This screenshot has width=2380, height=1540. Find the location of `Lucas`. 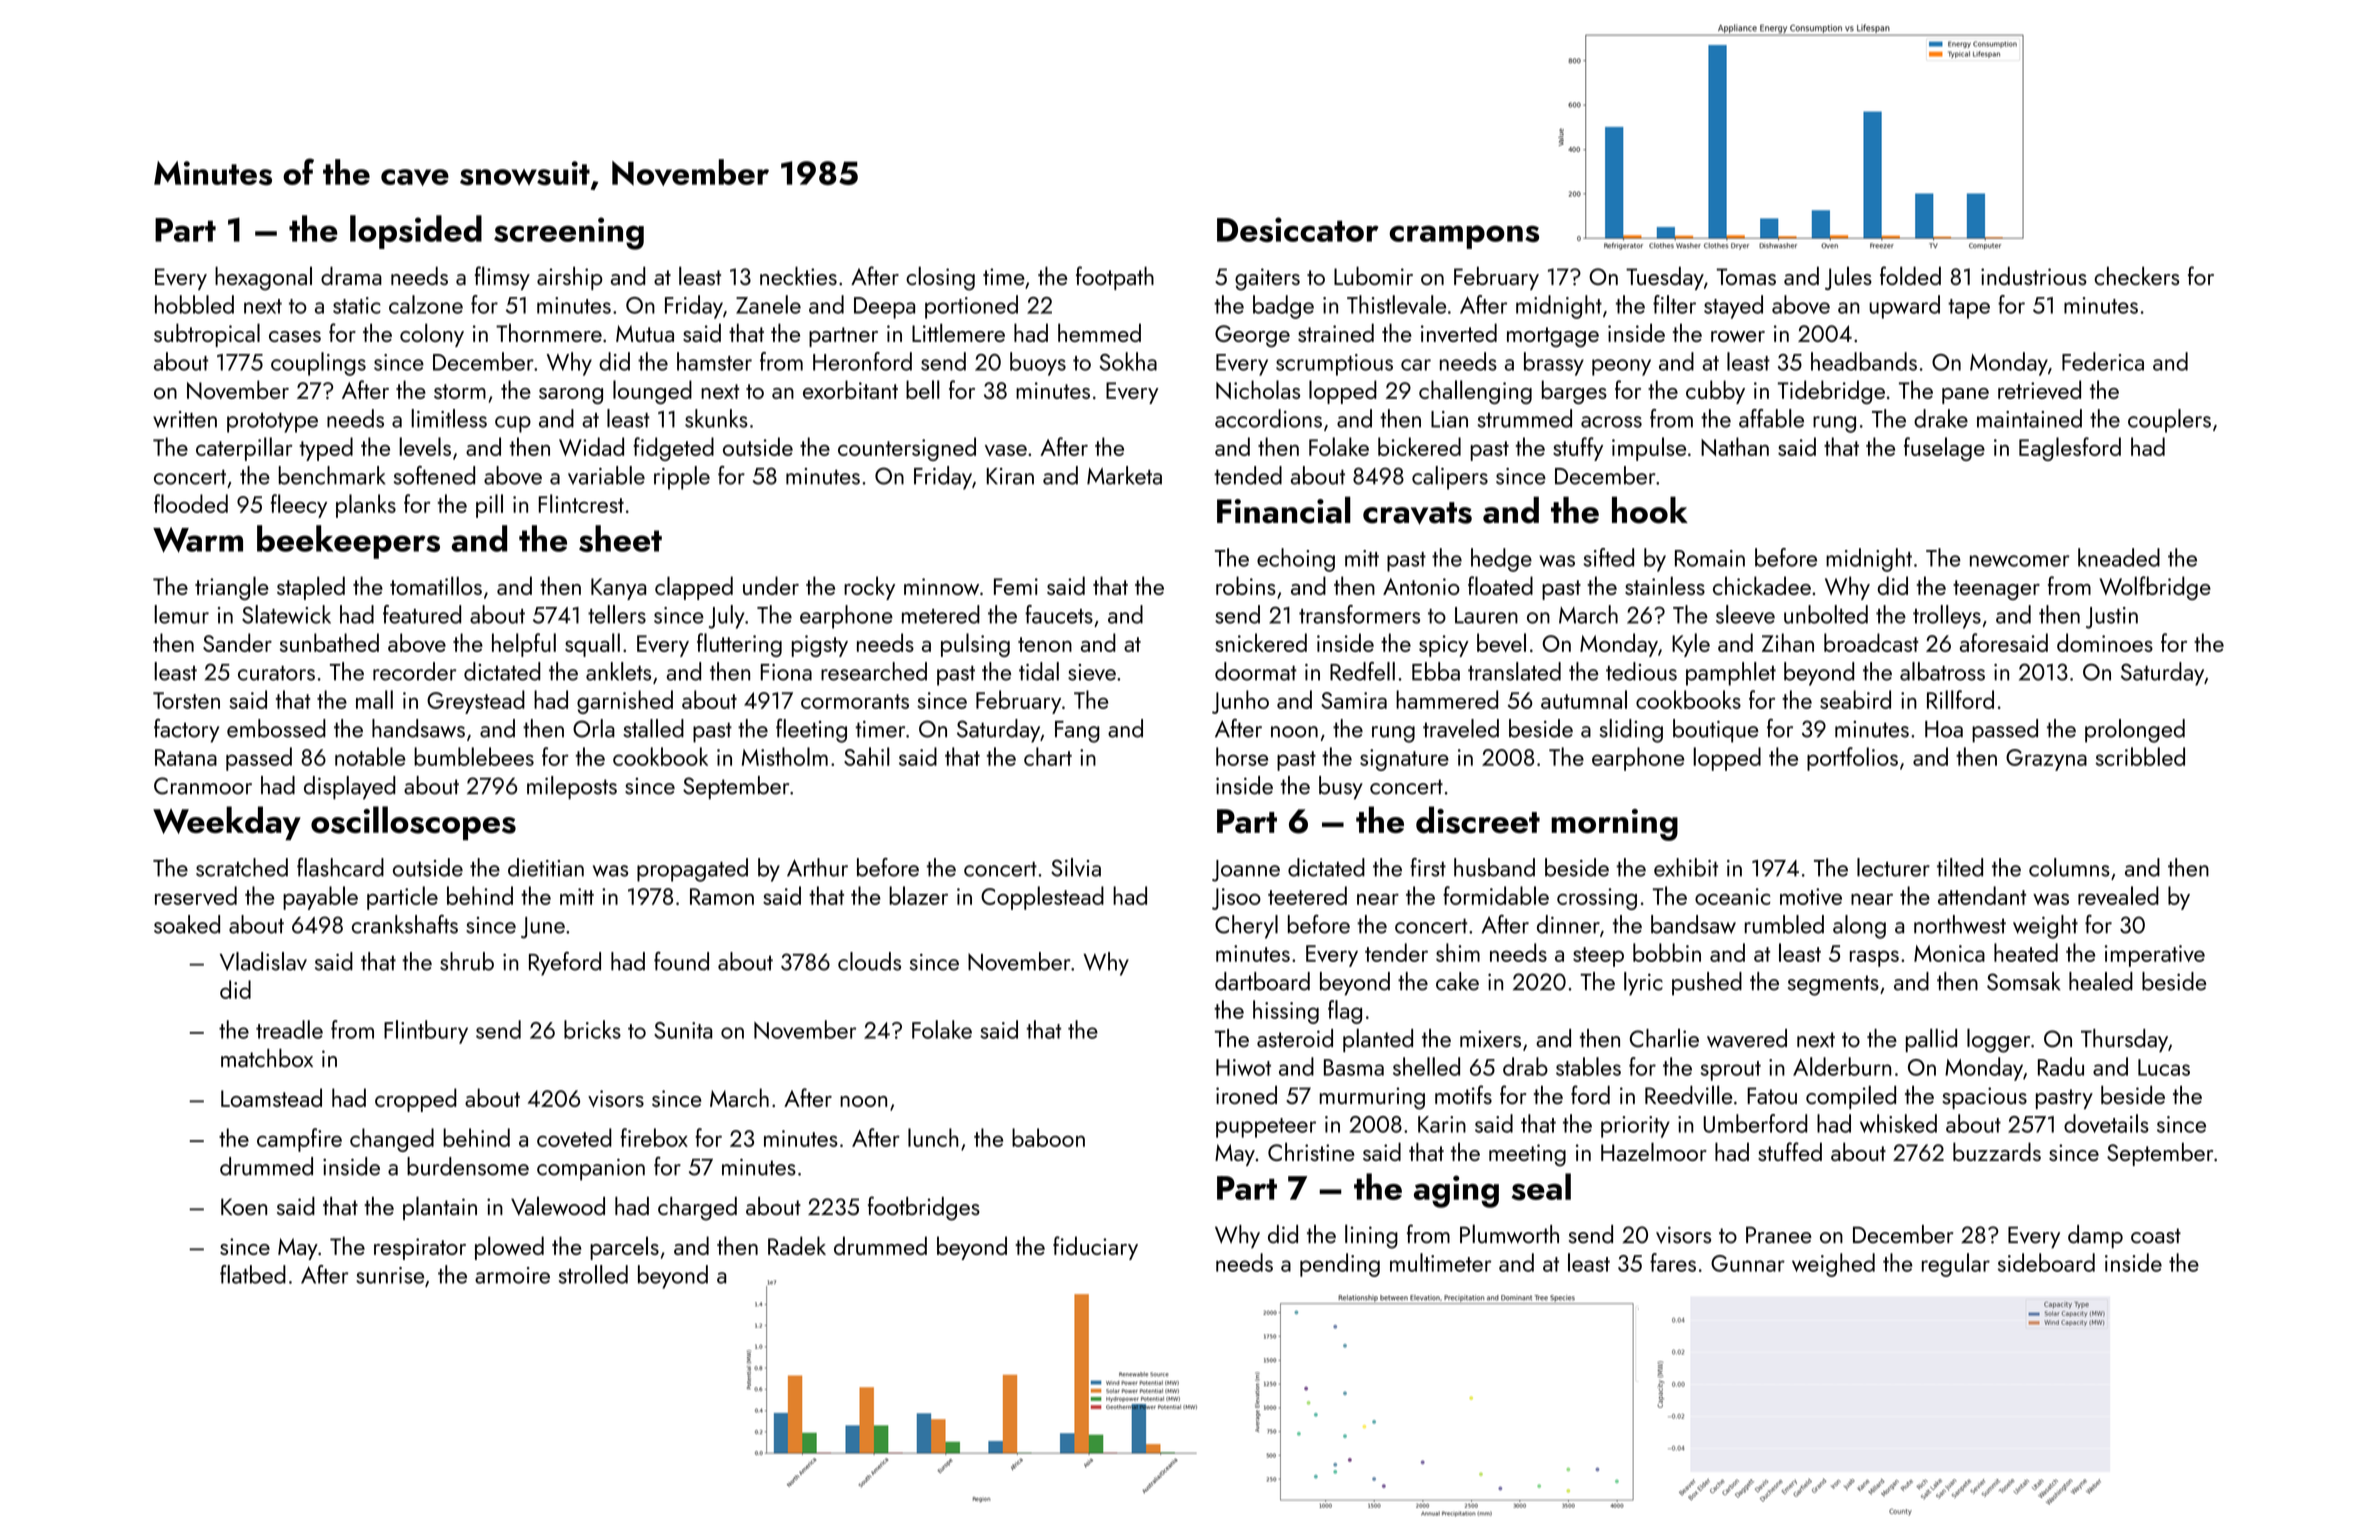

Lucas is located at coordinates (2164, 1067).
